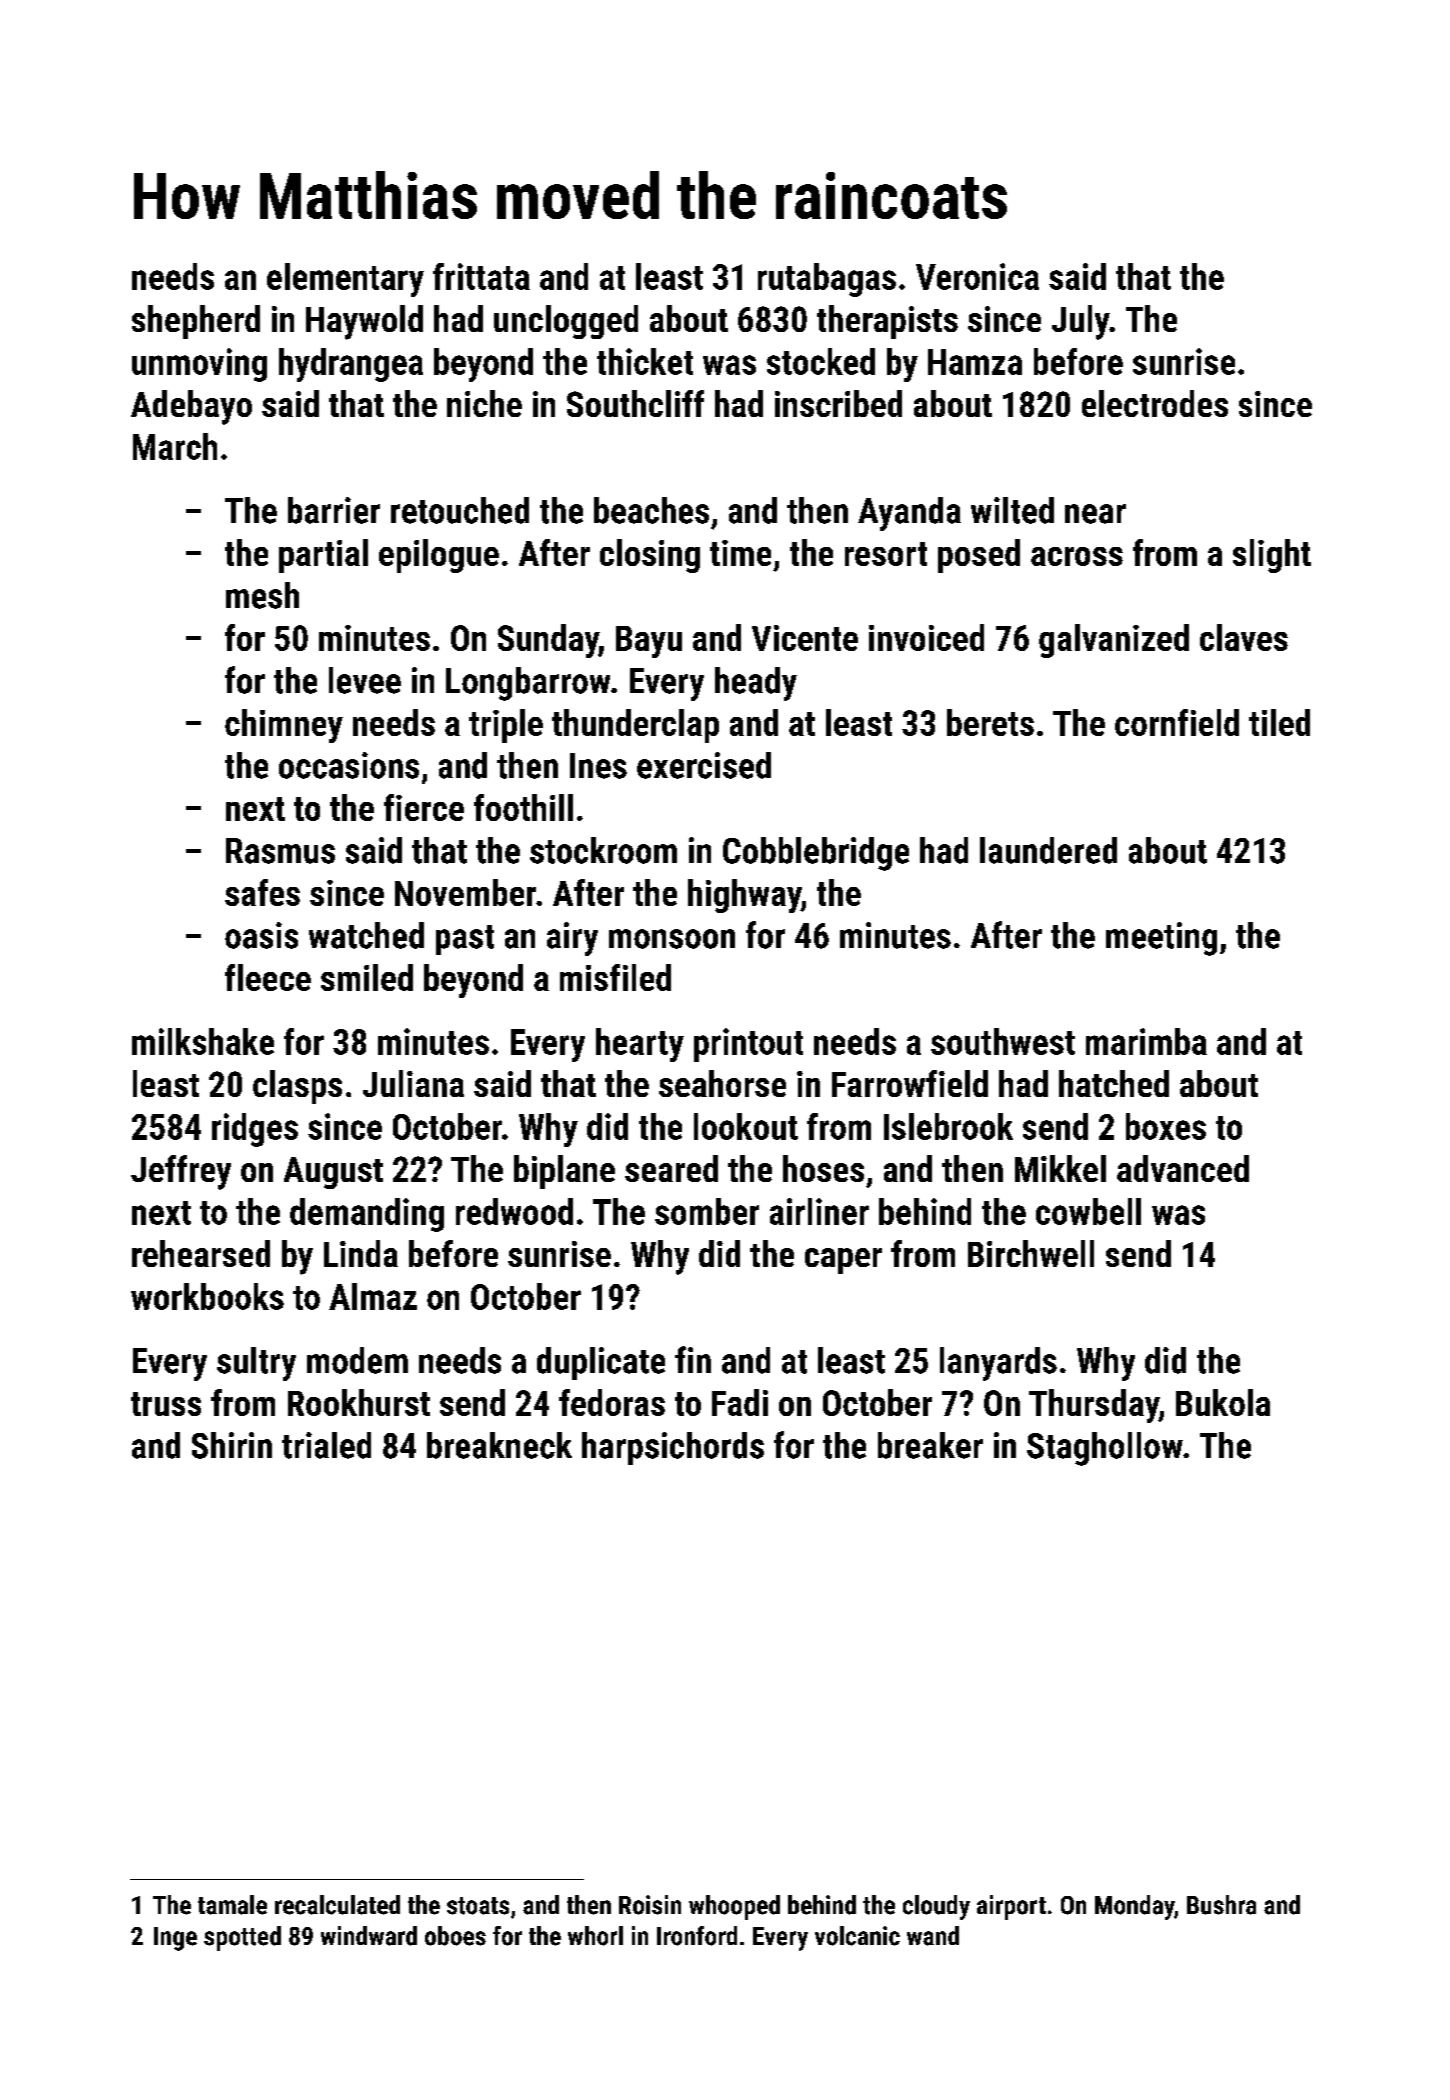 Image resolution: width=1450 pixels, height=2100 pixels. Describe the element at coordinates (819, 1211) in the screenshot. I see `airliner` at that location.
